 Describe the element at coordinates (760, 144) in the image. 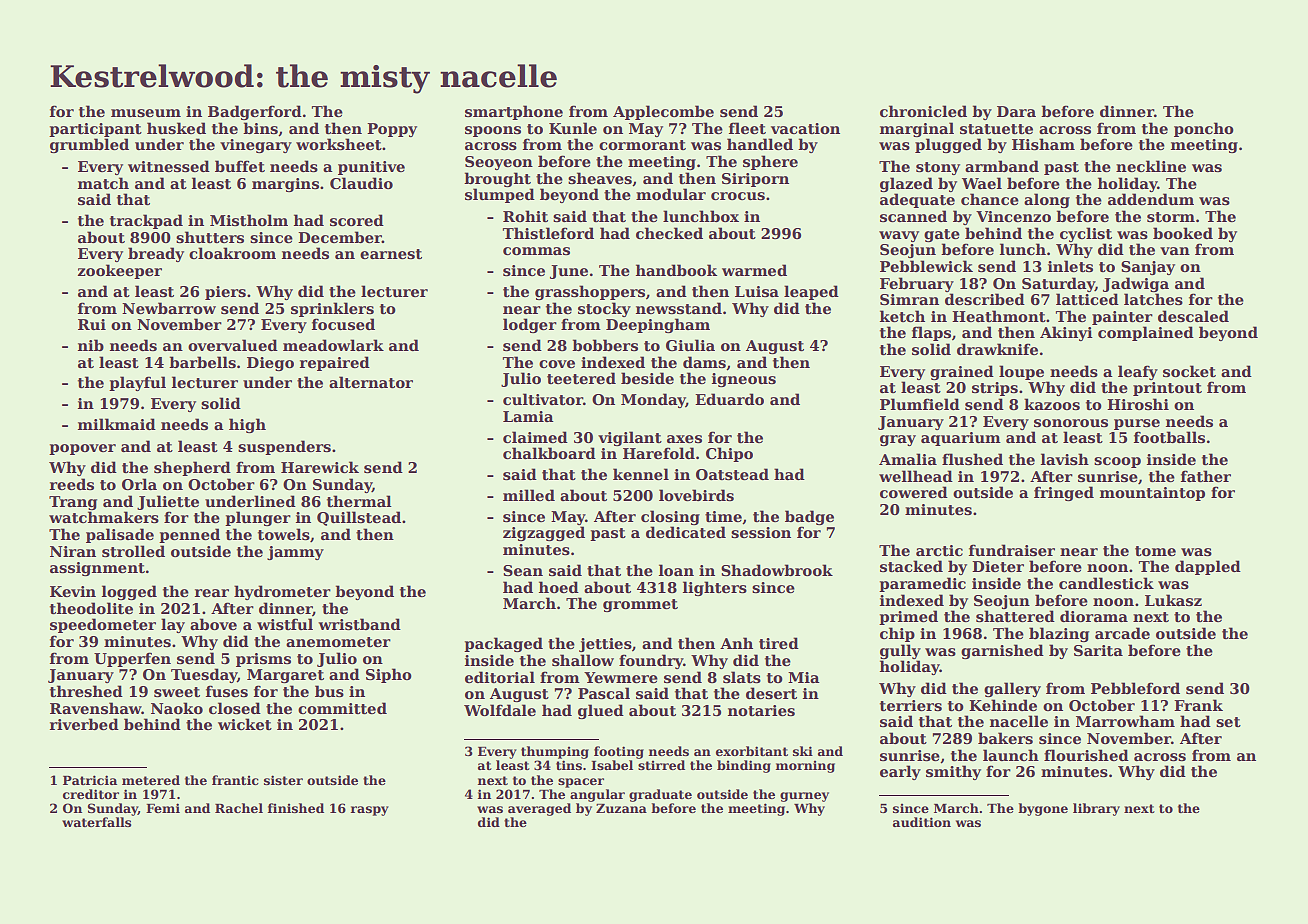

I see `handled` at that location.
